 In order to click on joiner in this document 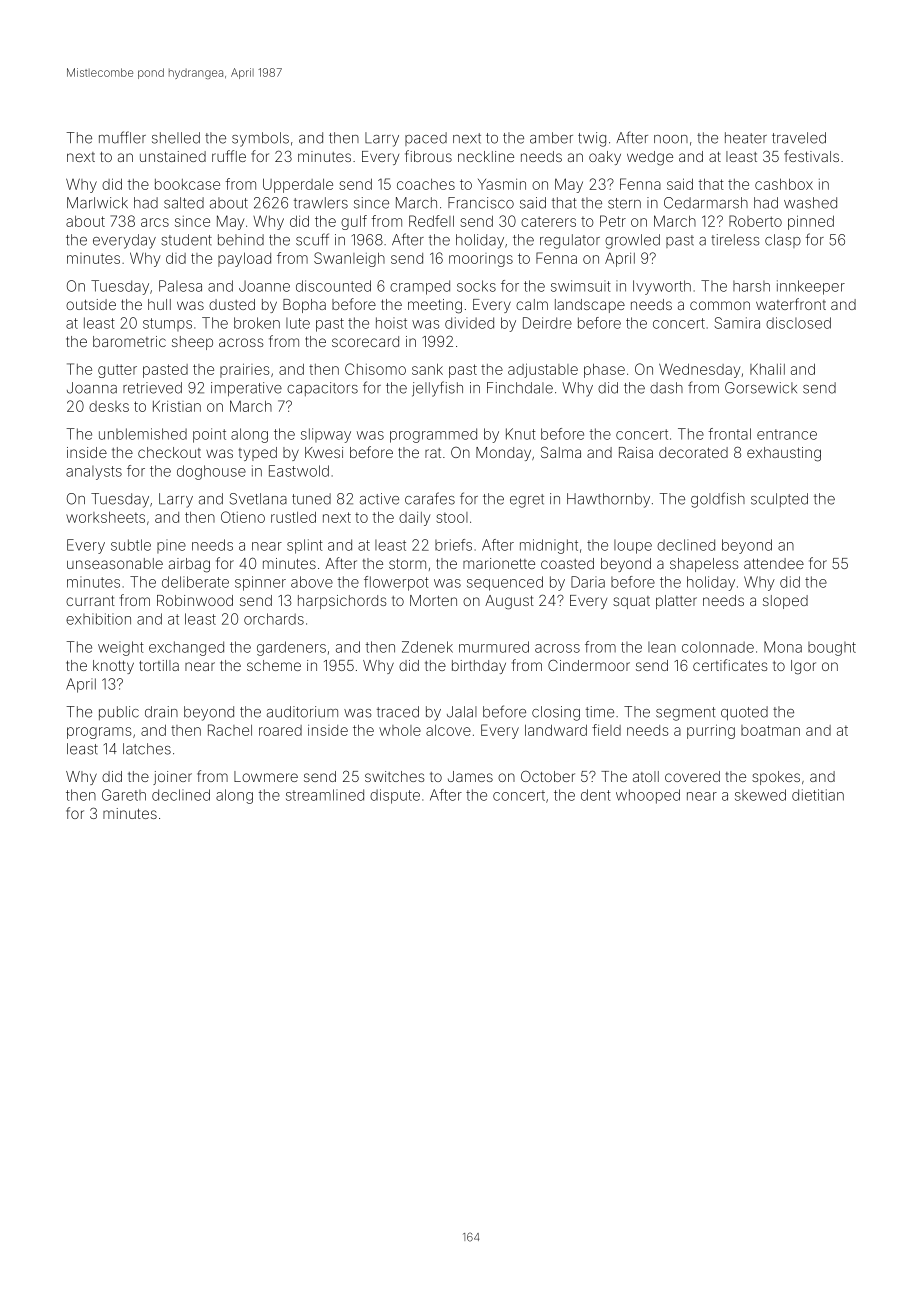, I will do `click(172, 778)`.
